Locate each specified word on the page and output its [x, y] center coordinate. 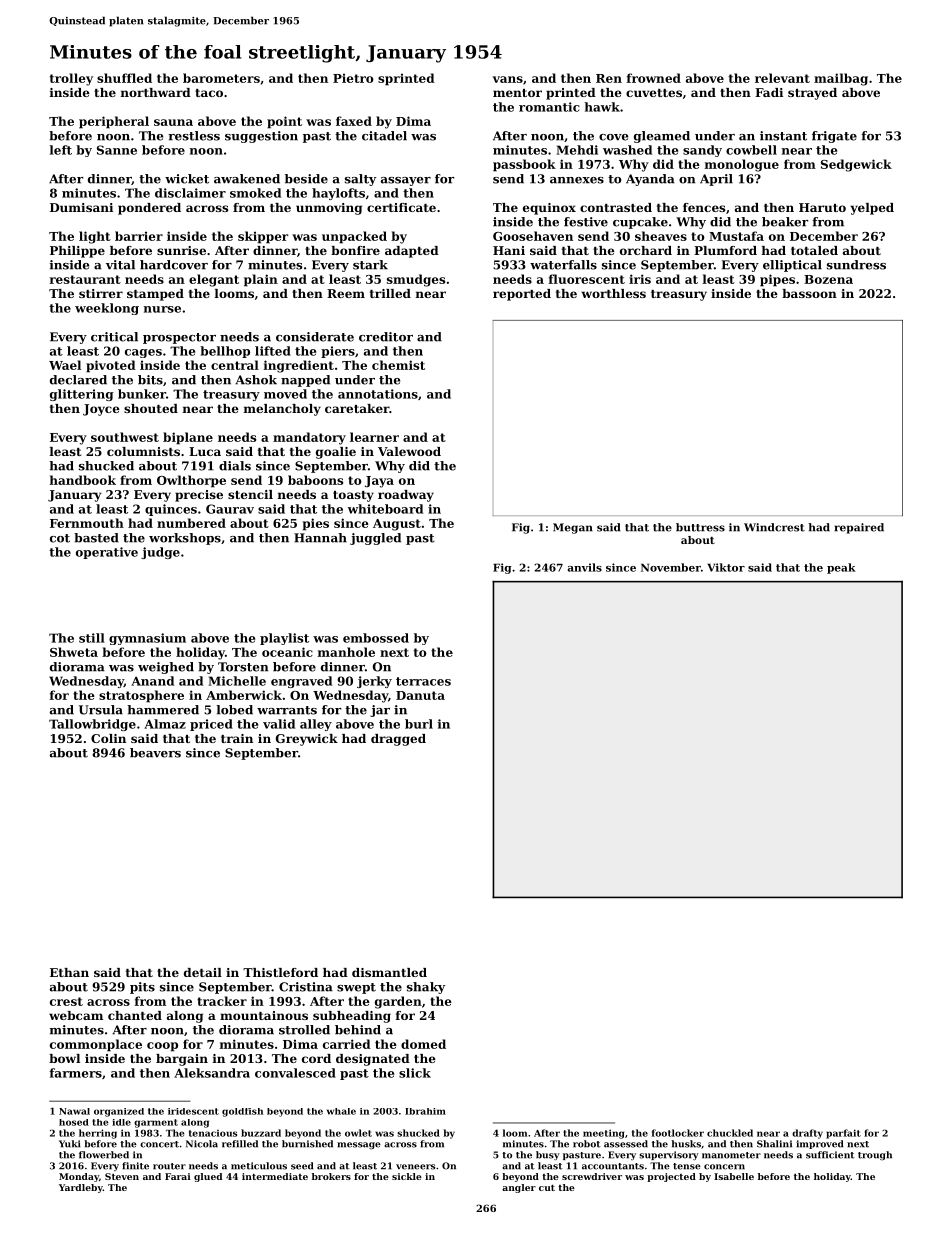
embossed [376, 638]
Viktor [726, 567]
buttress [700, 527]
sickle [407, 1176]
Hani [509, 250]
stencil [250, 494]
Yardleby [81, 1188]
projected [671, 1177]
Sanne [117, 150]
